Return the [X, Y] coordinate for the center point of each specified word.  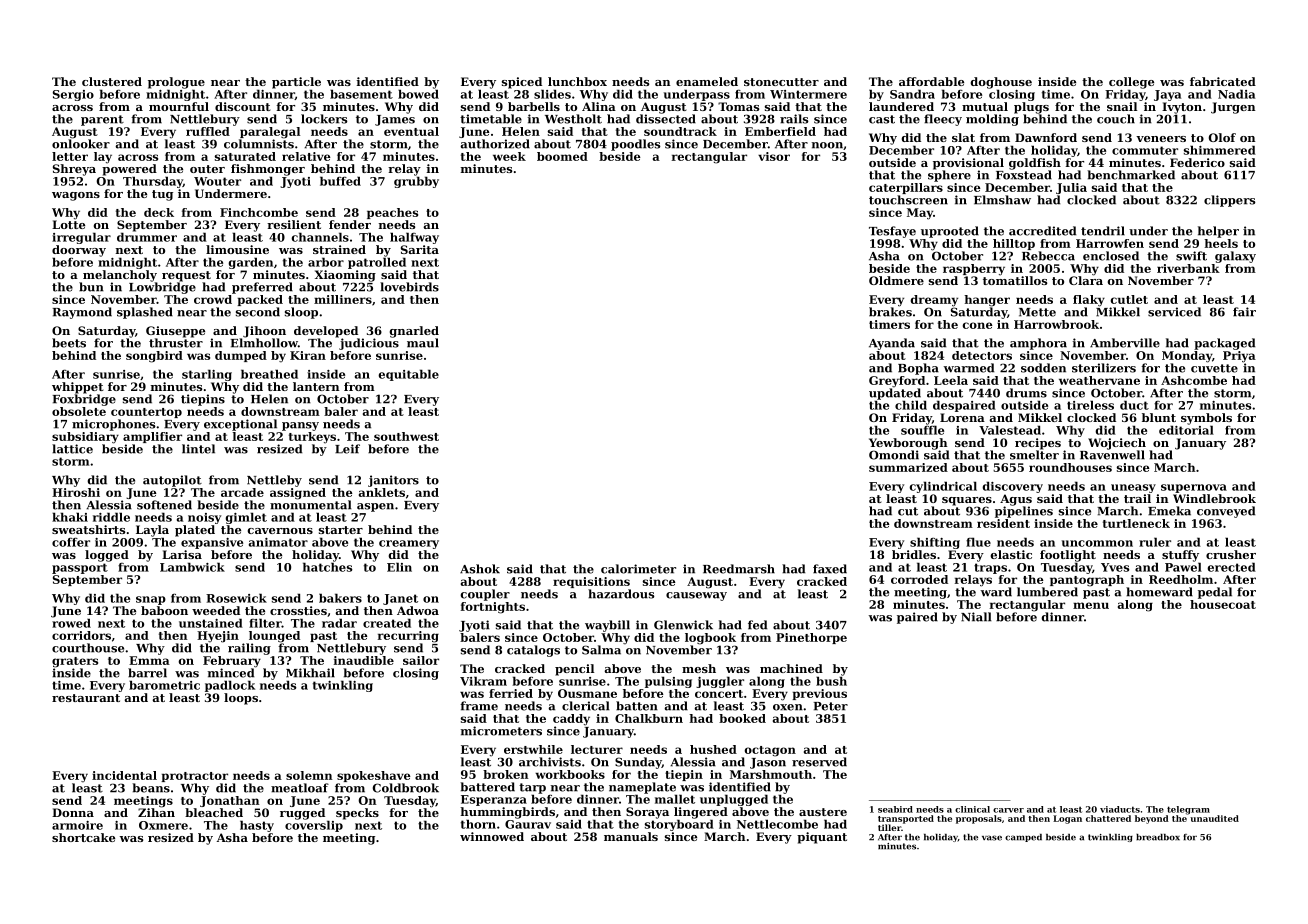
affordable [931, 81]
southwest [406, 436]
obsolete [79, 411]
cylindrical [943, 487]
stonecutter [781, 82]
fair [1244, 312]
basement [361, 94]
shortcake [83, 837]
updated [895, 394]
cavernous [280, 531]
